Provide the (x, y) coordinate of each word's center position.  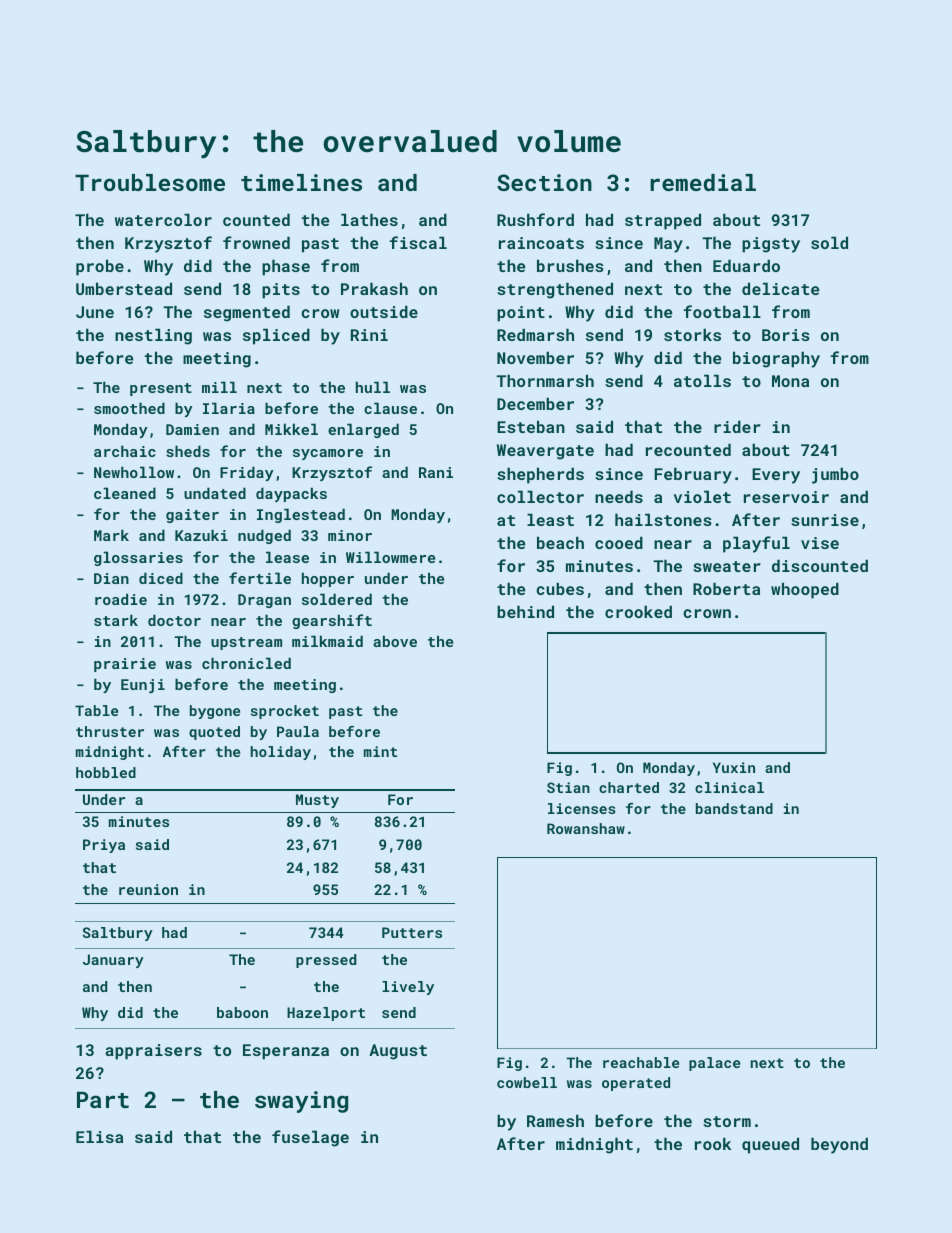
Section (544, 182)
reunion (148, 889)
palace (714, 1064)
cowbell (527, 1082)
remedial (703, 182)
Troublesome (150, 182)
